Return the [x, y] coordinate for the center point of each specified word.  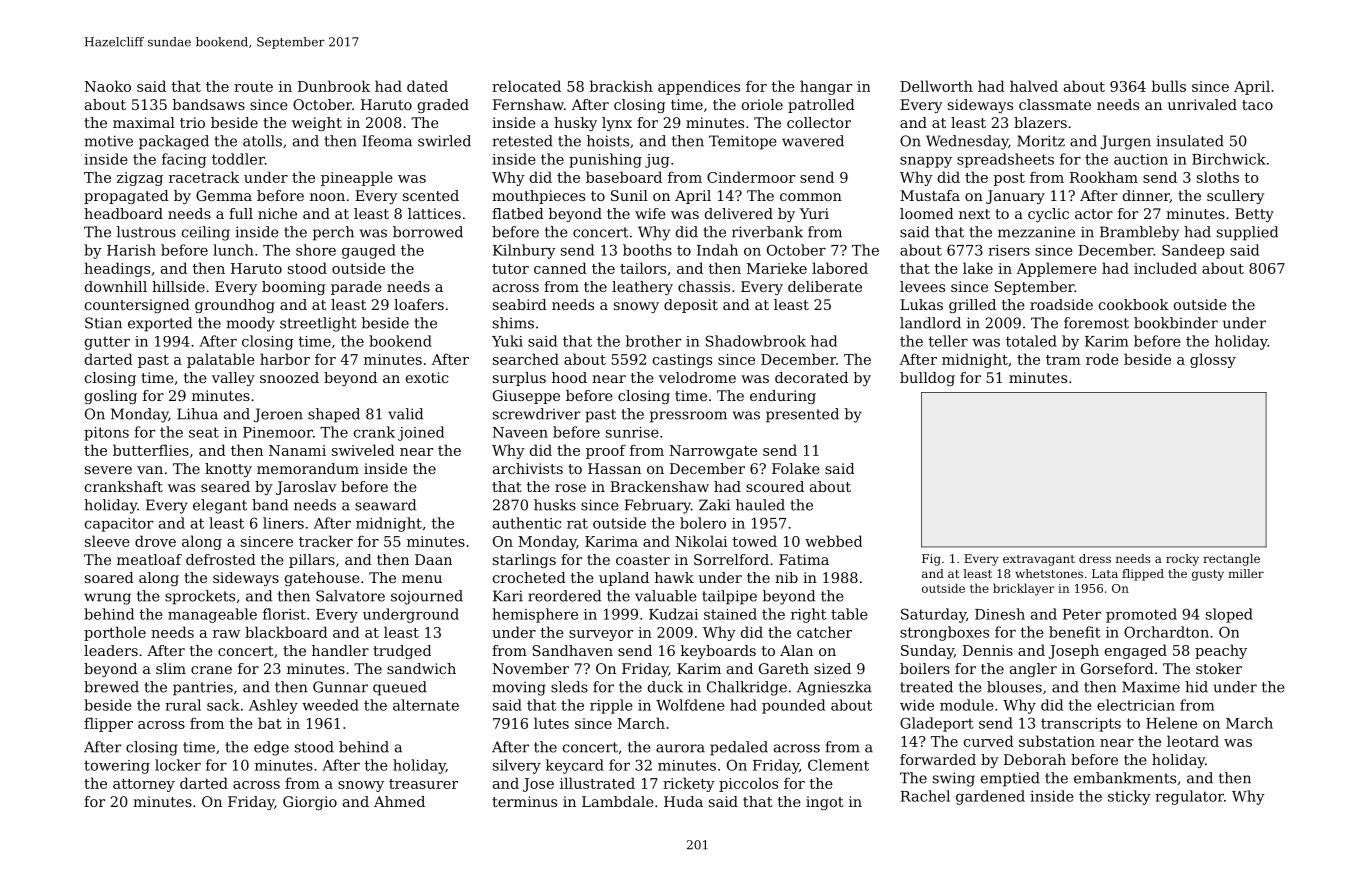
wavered [813, 141]
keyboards [718, 652]
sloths [1218, 177]
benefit [1075, 632]
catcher [824, 632]
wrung [107, 599]
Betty [1254, 215]
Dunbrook [334, 86]
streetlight [318, 324]
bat [270, 723]
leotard [1193, 741]
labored [840, 268]
